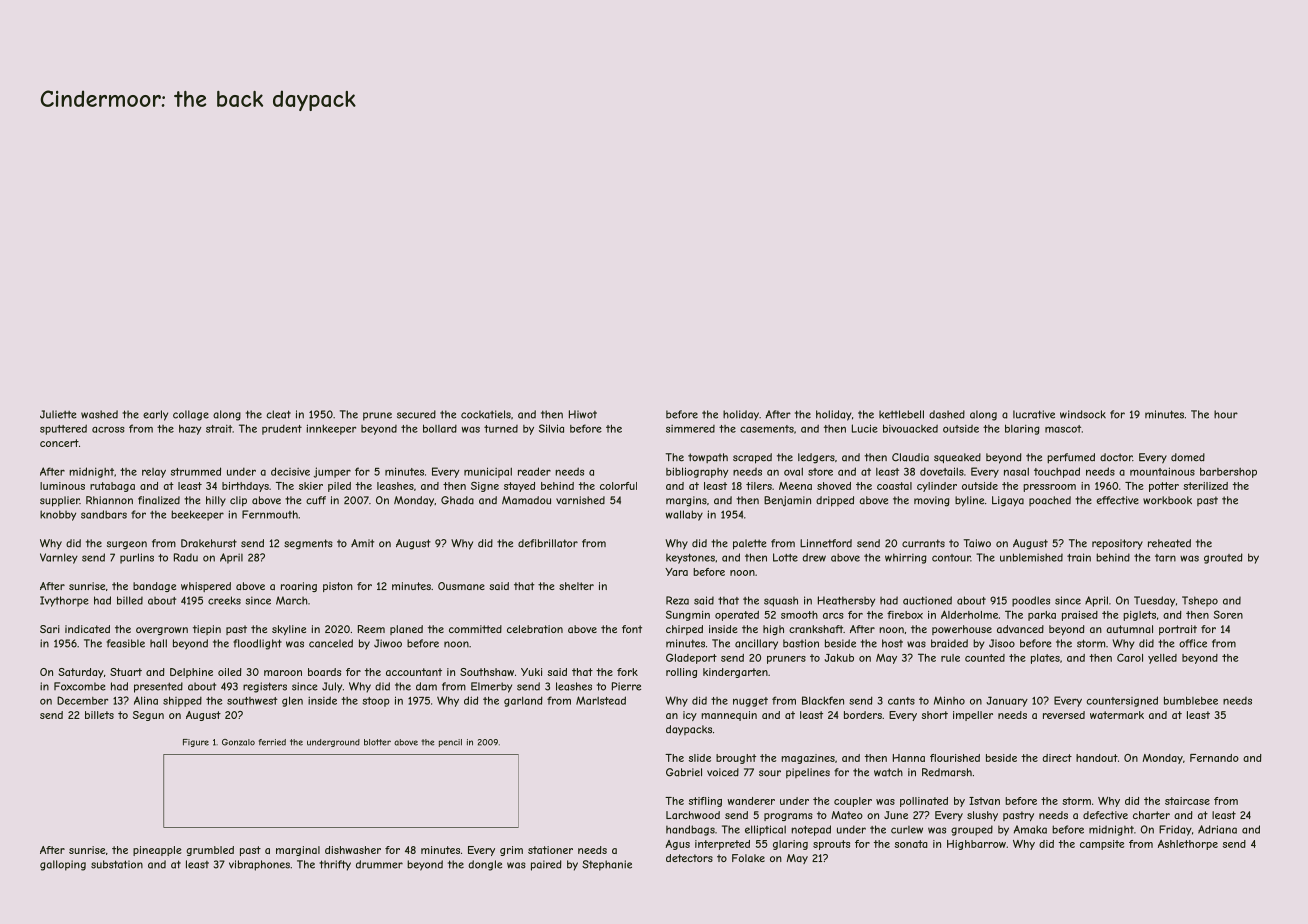  I want to click on pineapple, so click(157, 851).
